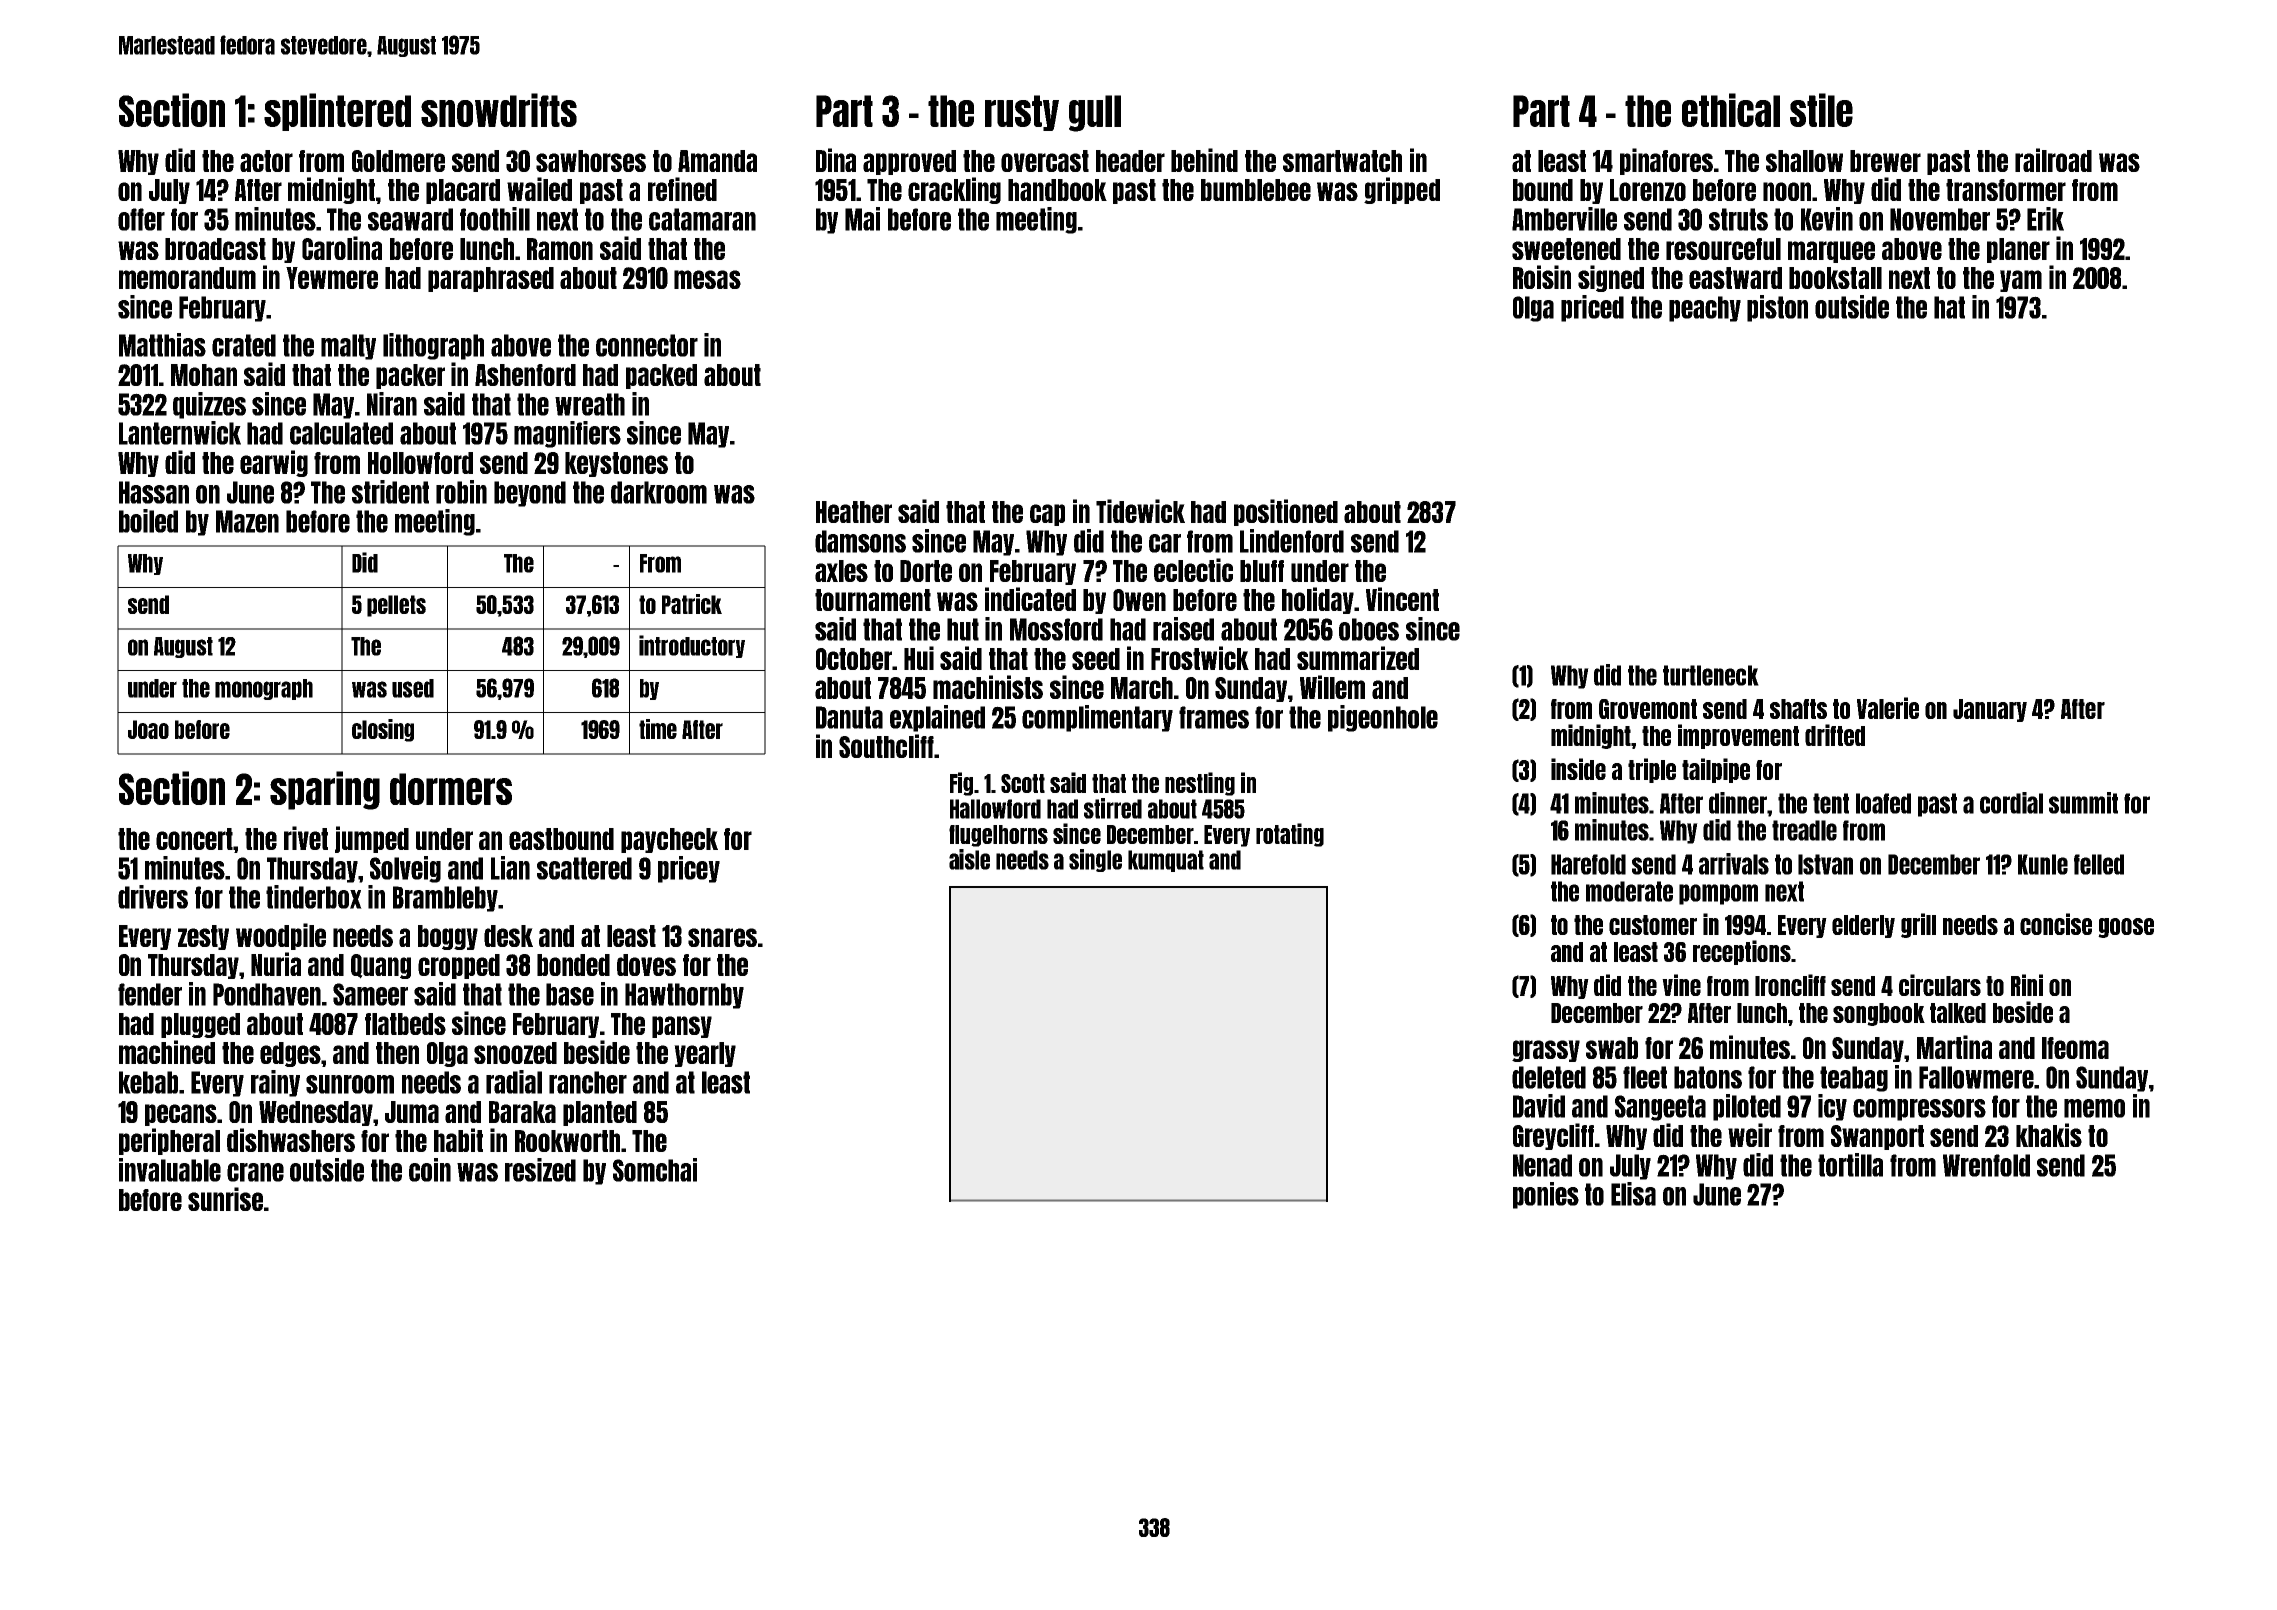 This screenshot has width=2277, height=1610. What do you see at coordinates (1888, 708) in the screenshot?
I see `Valerie` at bounding box center [1888, 708].
